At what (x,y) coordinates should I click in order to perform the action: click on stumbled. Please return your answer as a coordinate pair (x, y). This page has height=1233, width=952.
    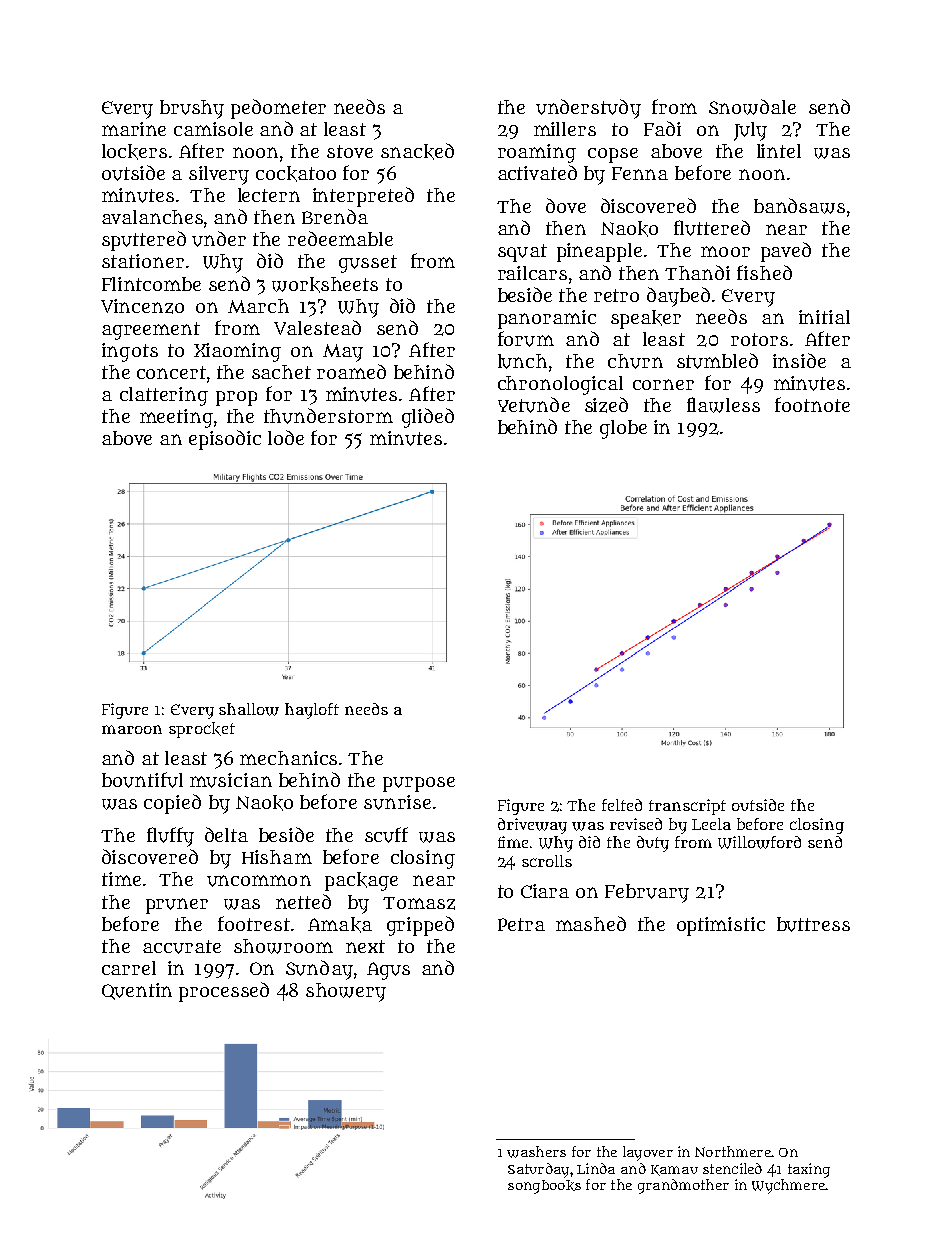
    Looking at the image, I should click on (717, 361).
